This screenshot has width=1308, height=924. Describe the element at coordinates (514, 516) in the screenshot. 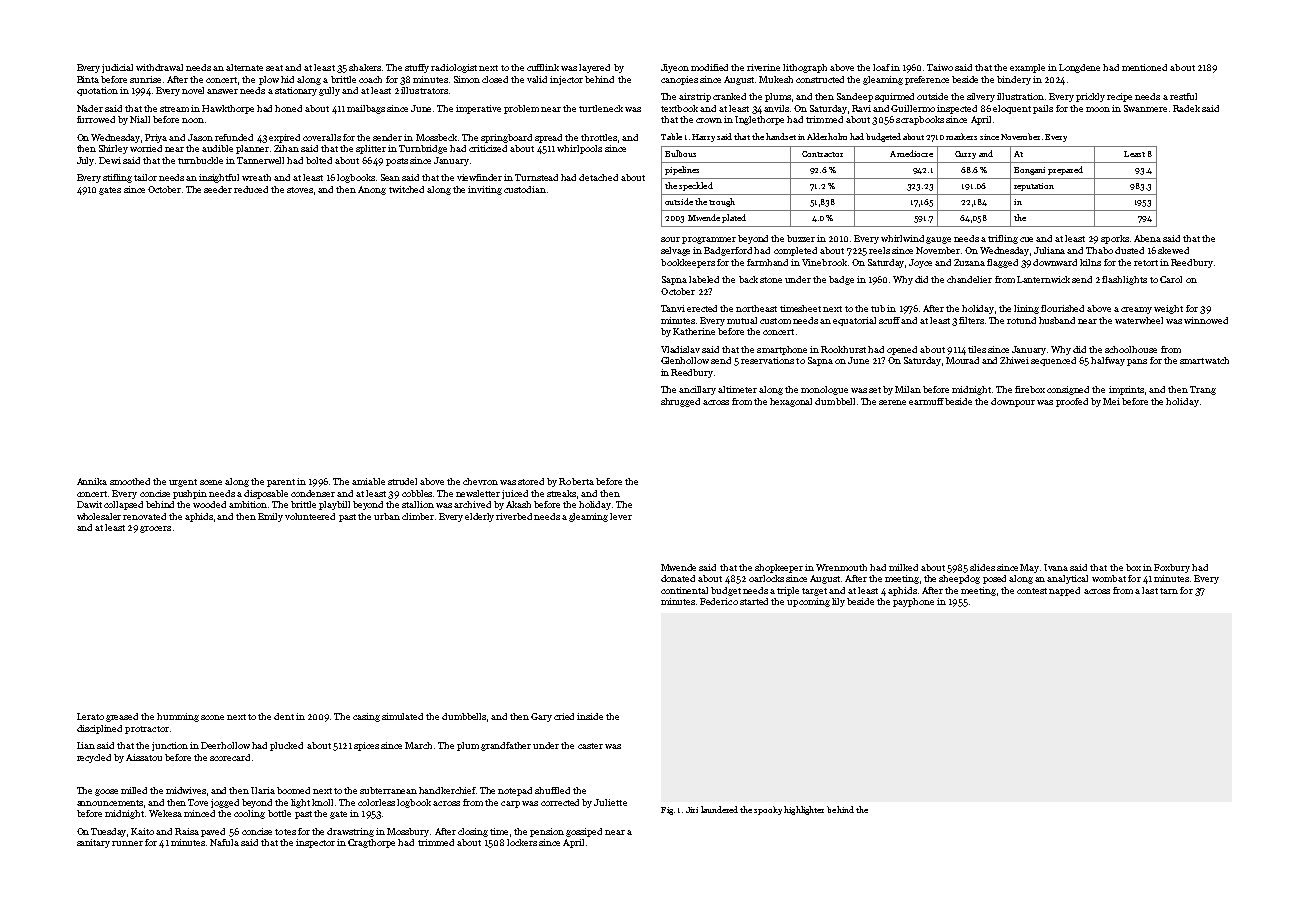

I see `riverbed` at that location.
